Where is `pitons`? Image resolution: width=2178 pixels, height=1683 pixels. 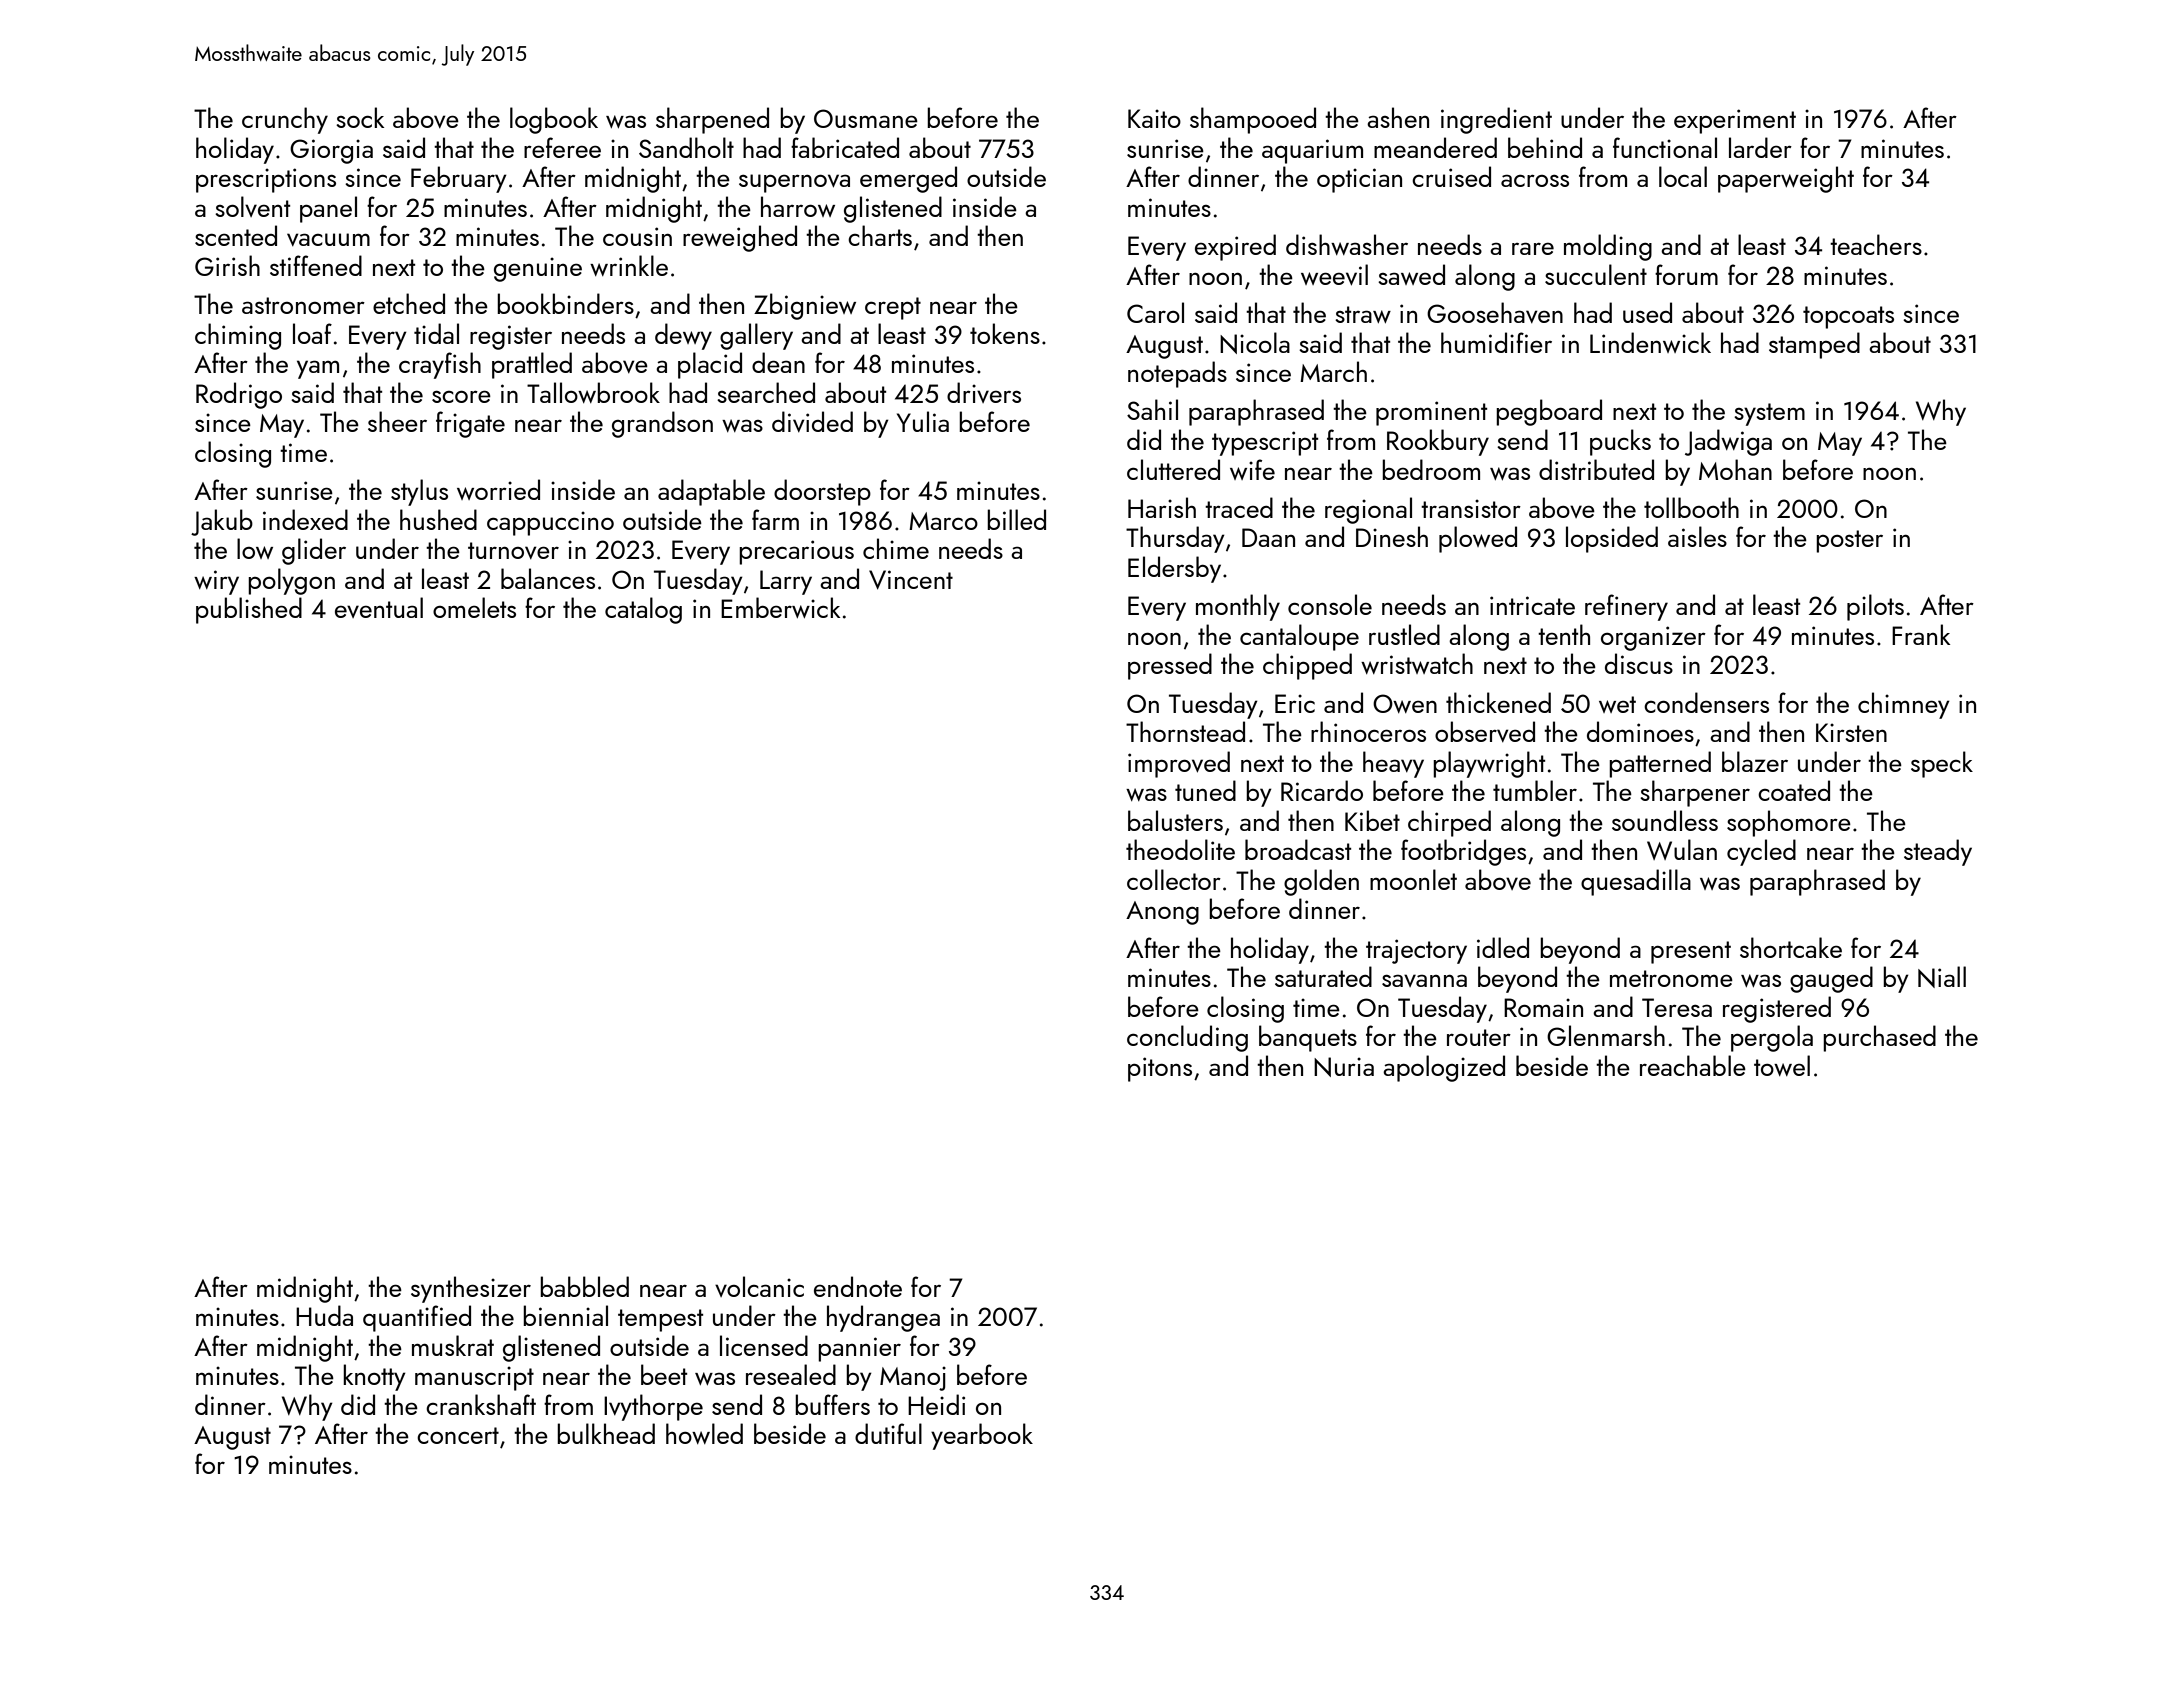 pitons is located at coordinates (1160, 1069).
